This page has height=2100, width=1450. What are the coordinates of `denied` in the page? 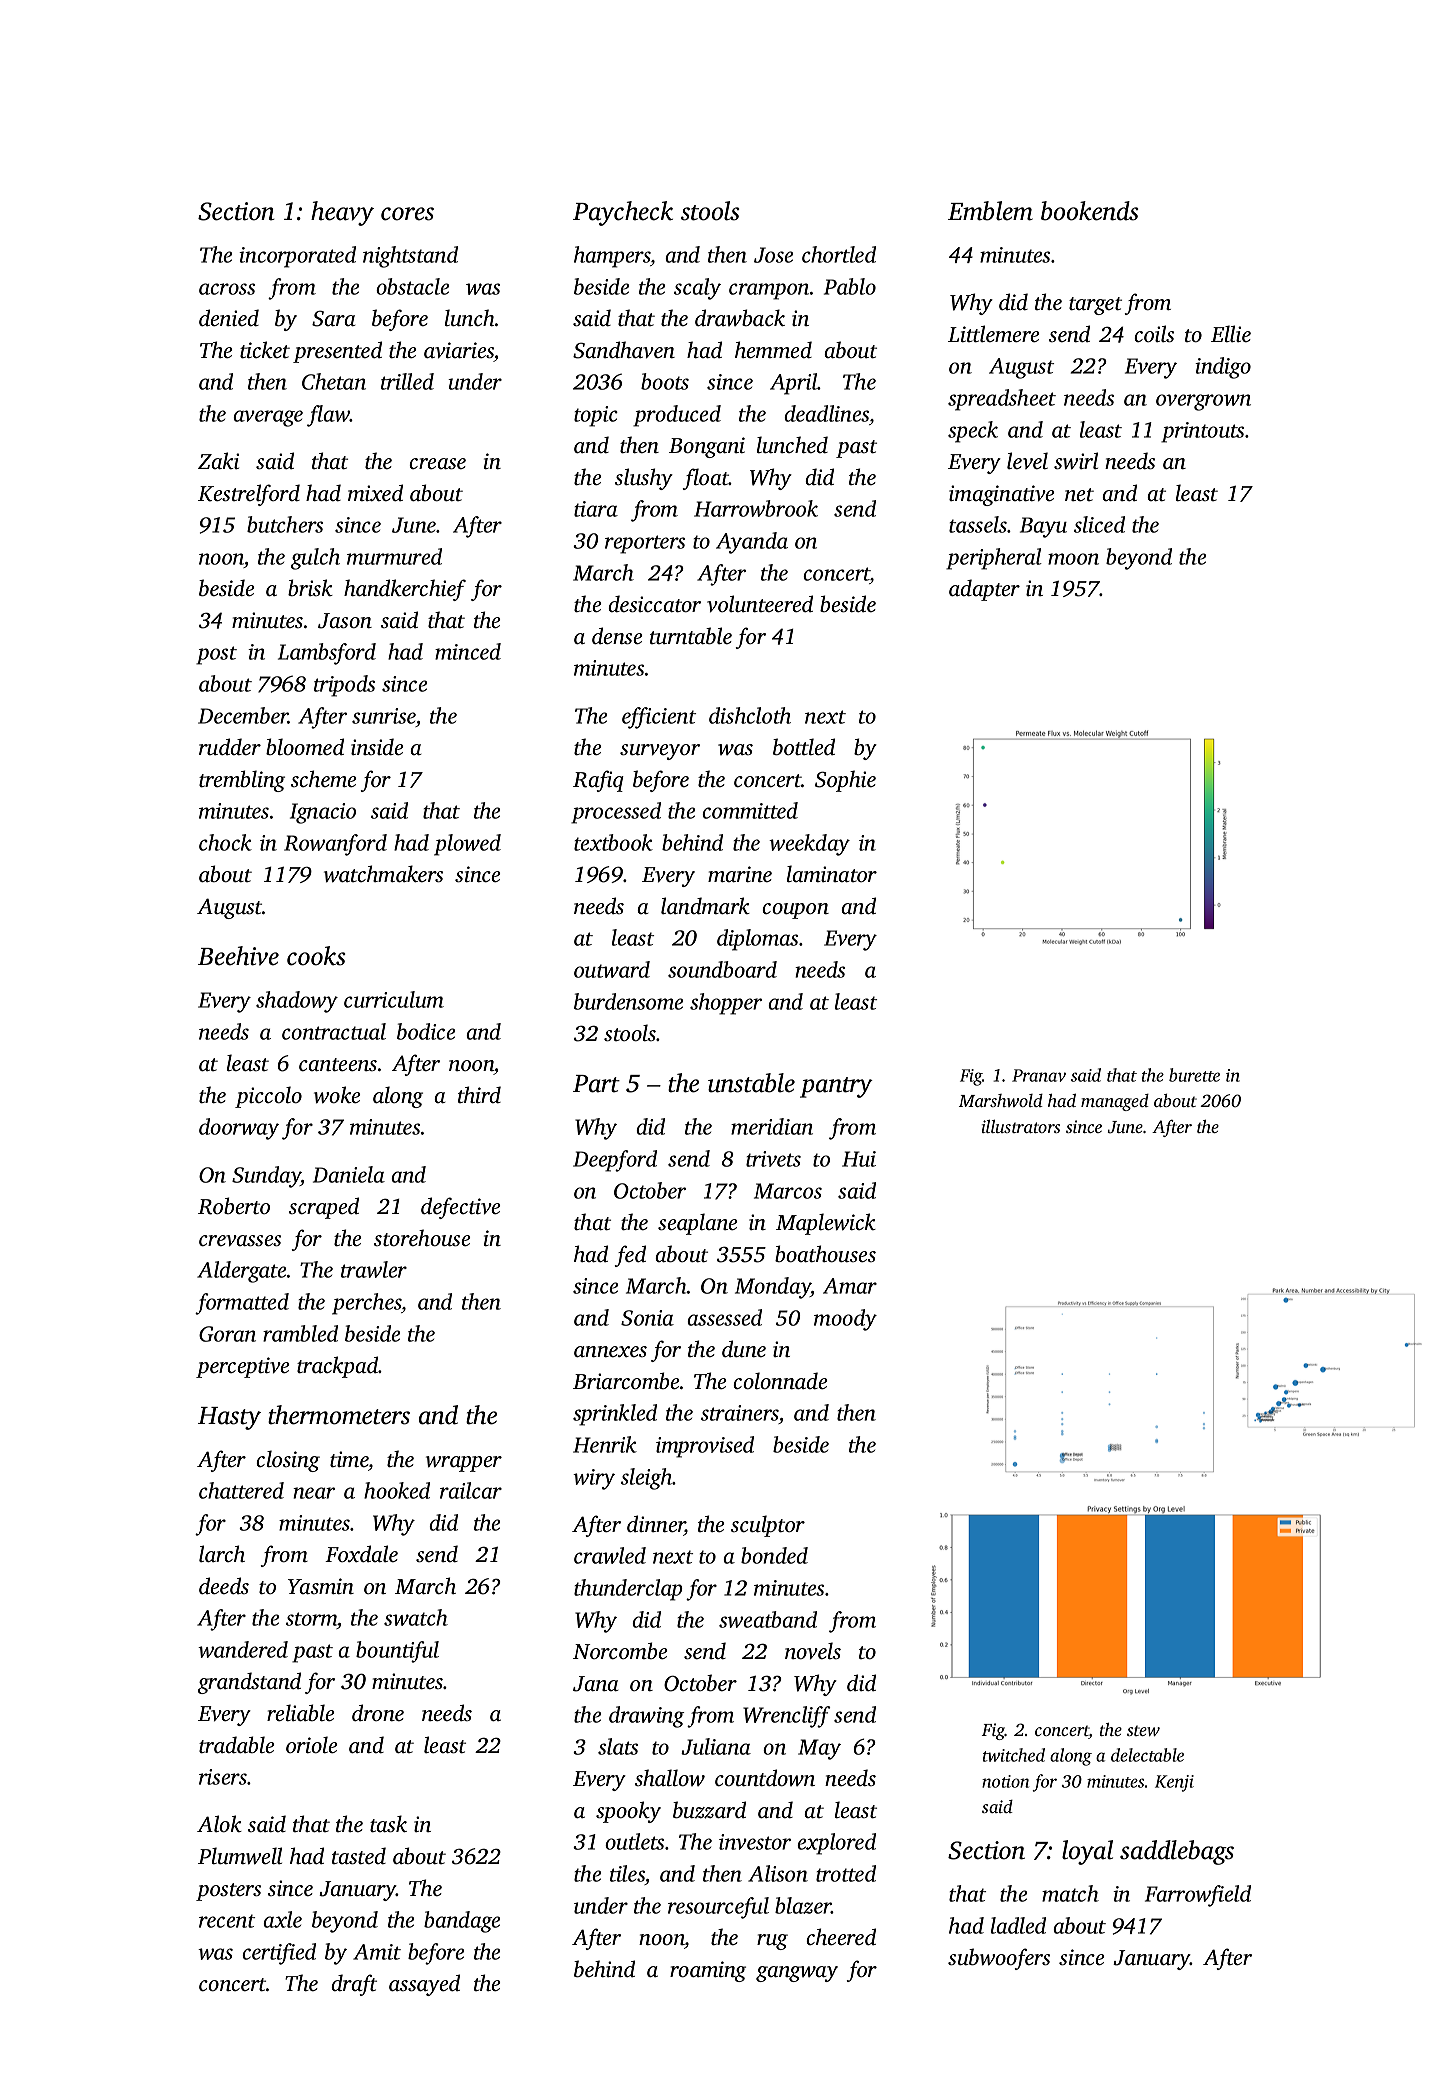 It's located at (229, 317).
